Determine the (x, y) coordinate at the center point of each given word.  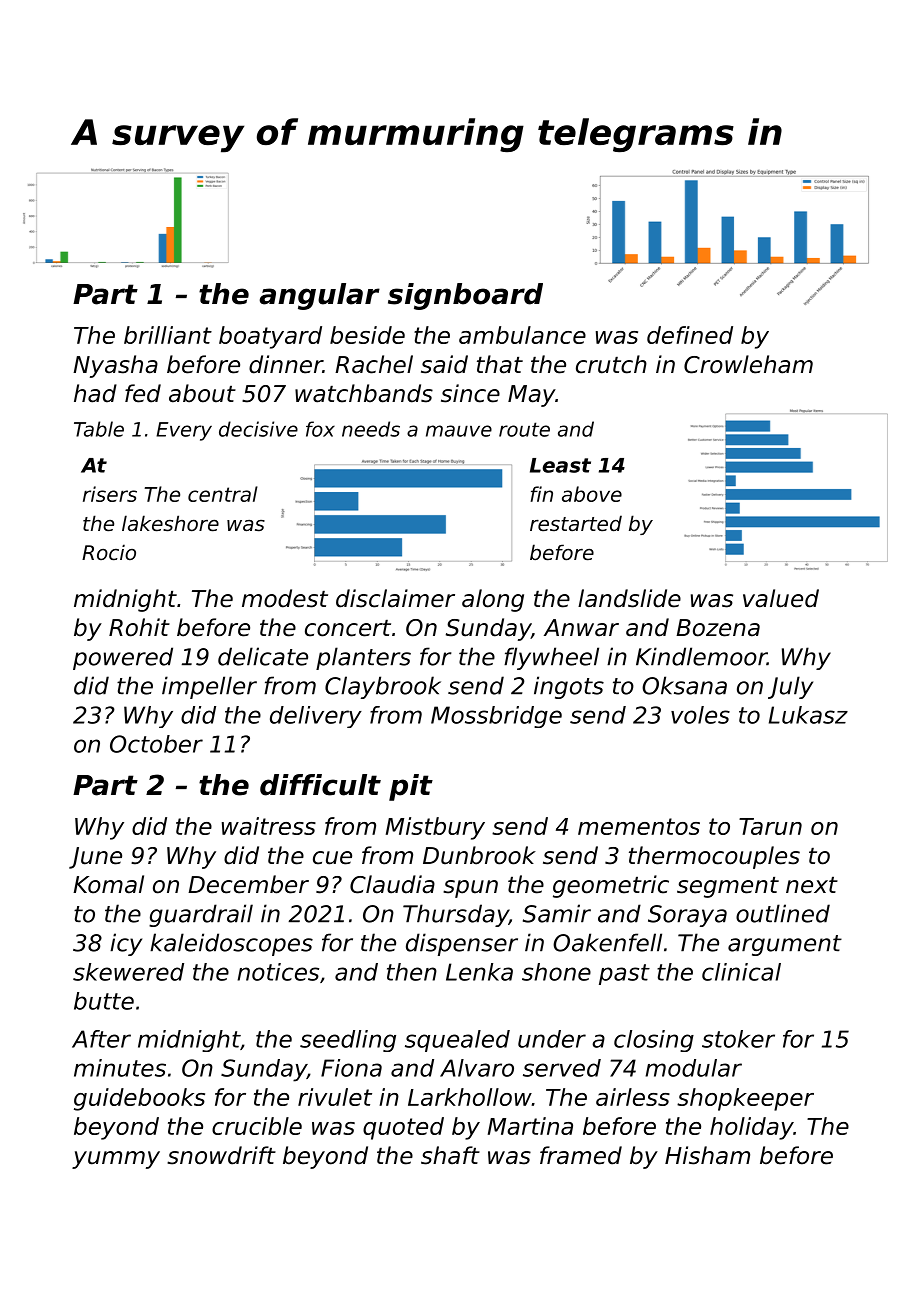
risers (110, 494)
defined (690, 335)
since (470, 393)
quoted (403, 1128)
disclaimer (395, 598)
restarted (576, 523)
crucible (257, 1126)
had (95, 393)
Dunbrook (479, 855)
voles (700, 715)
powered (123, 658)
